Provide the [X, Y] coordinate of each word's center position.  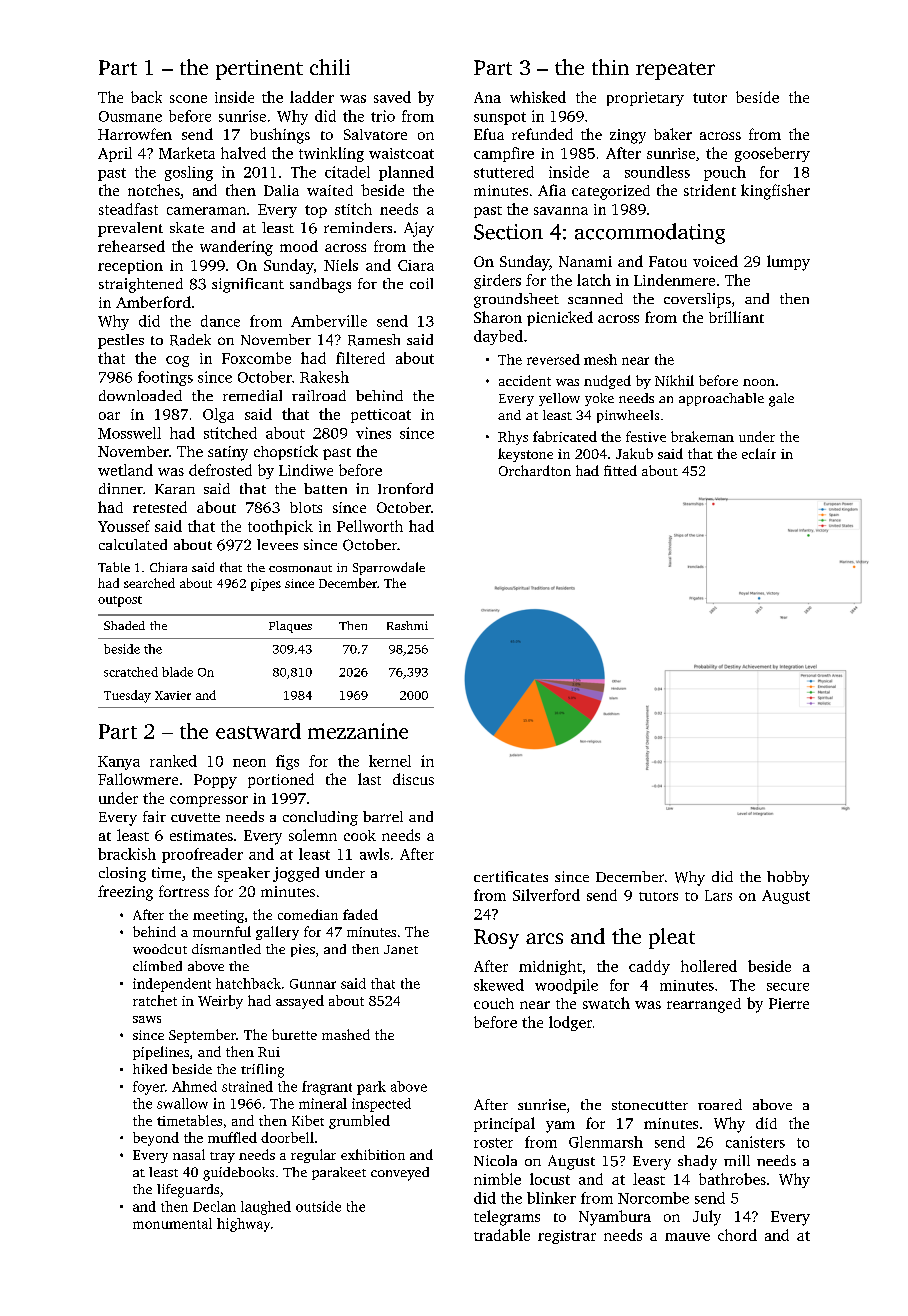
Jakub [634, 453]
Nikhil [674, 380]
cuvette [195, 817]
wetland [125, 470]
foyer [149, 1088]
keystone [525, 455]
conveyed [400, 1174]
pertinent [259, 70]
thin [610, 67]
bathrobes [732, 1179]
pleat [672, 938]
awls [374, 854]
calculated [133, 544]
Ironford [405, 488]
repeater [675, 71]
